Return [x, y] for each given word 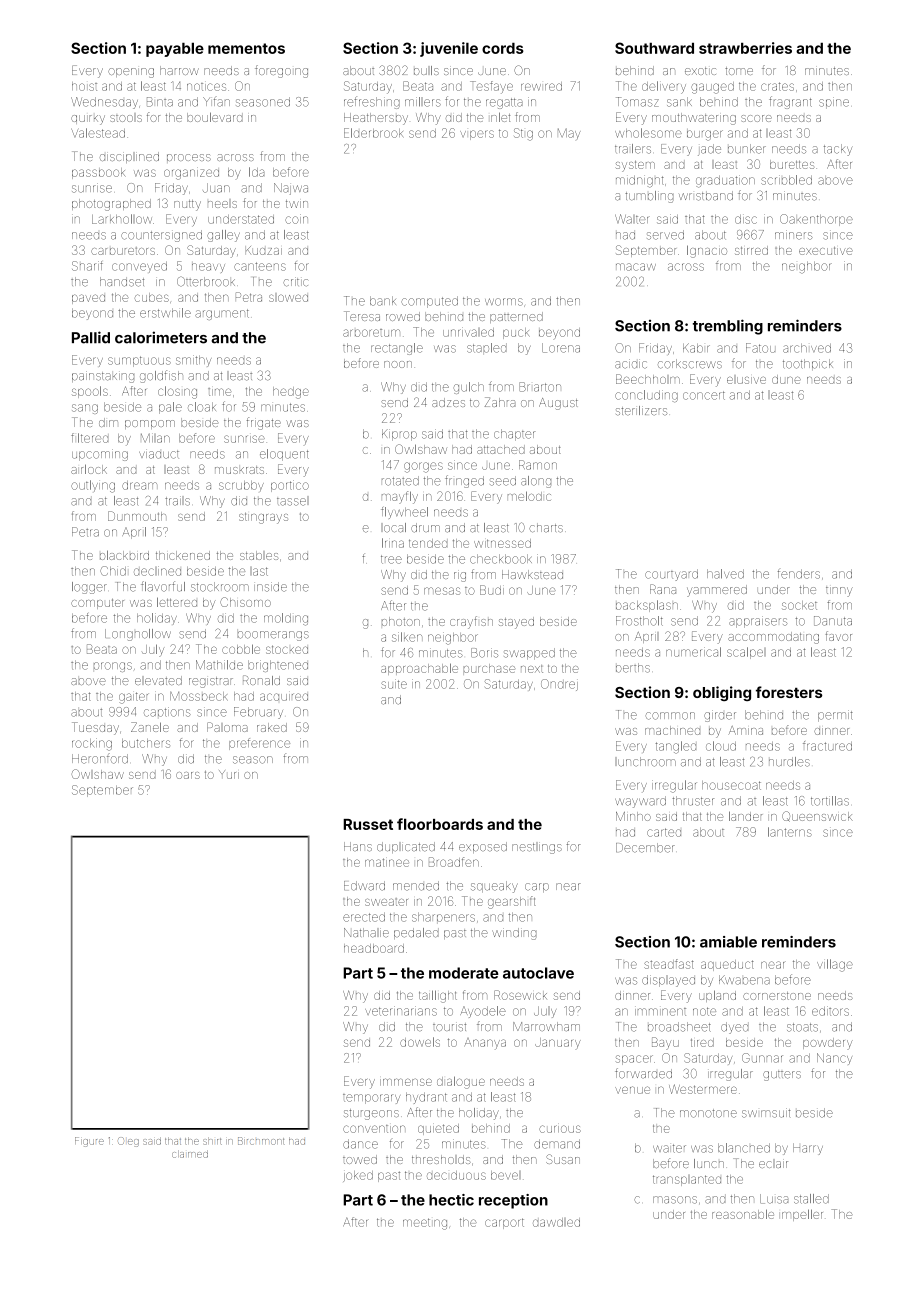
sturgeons [371, 1114]
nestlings [537, 848]
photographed [111, 205]
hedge [291, 393]
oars [188, 775]
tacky [838, 150]
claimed [190, 1154]
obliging [722, 693]
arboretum [371, 333]
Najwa [291, 189]
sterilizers [641, 410]
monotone [708, 1113]
